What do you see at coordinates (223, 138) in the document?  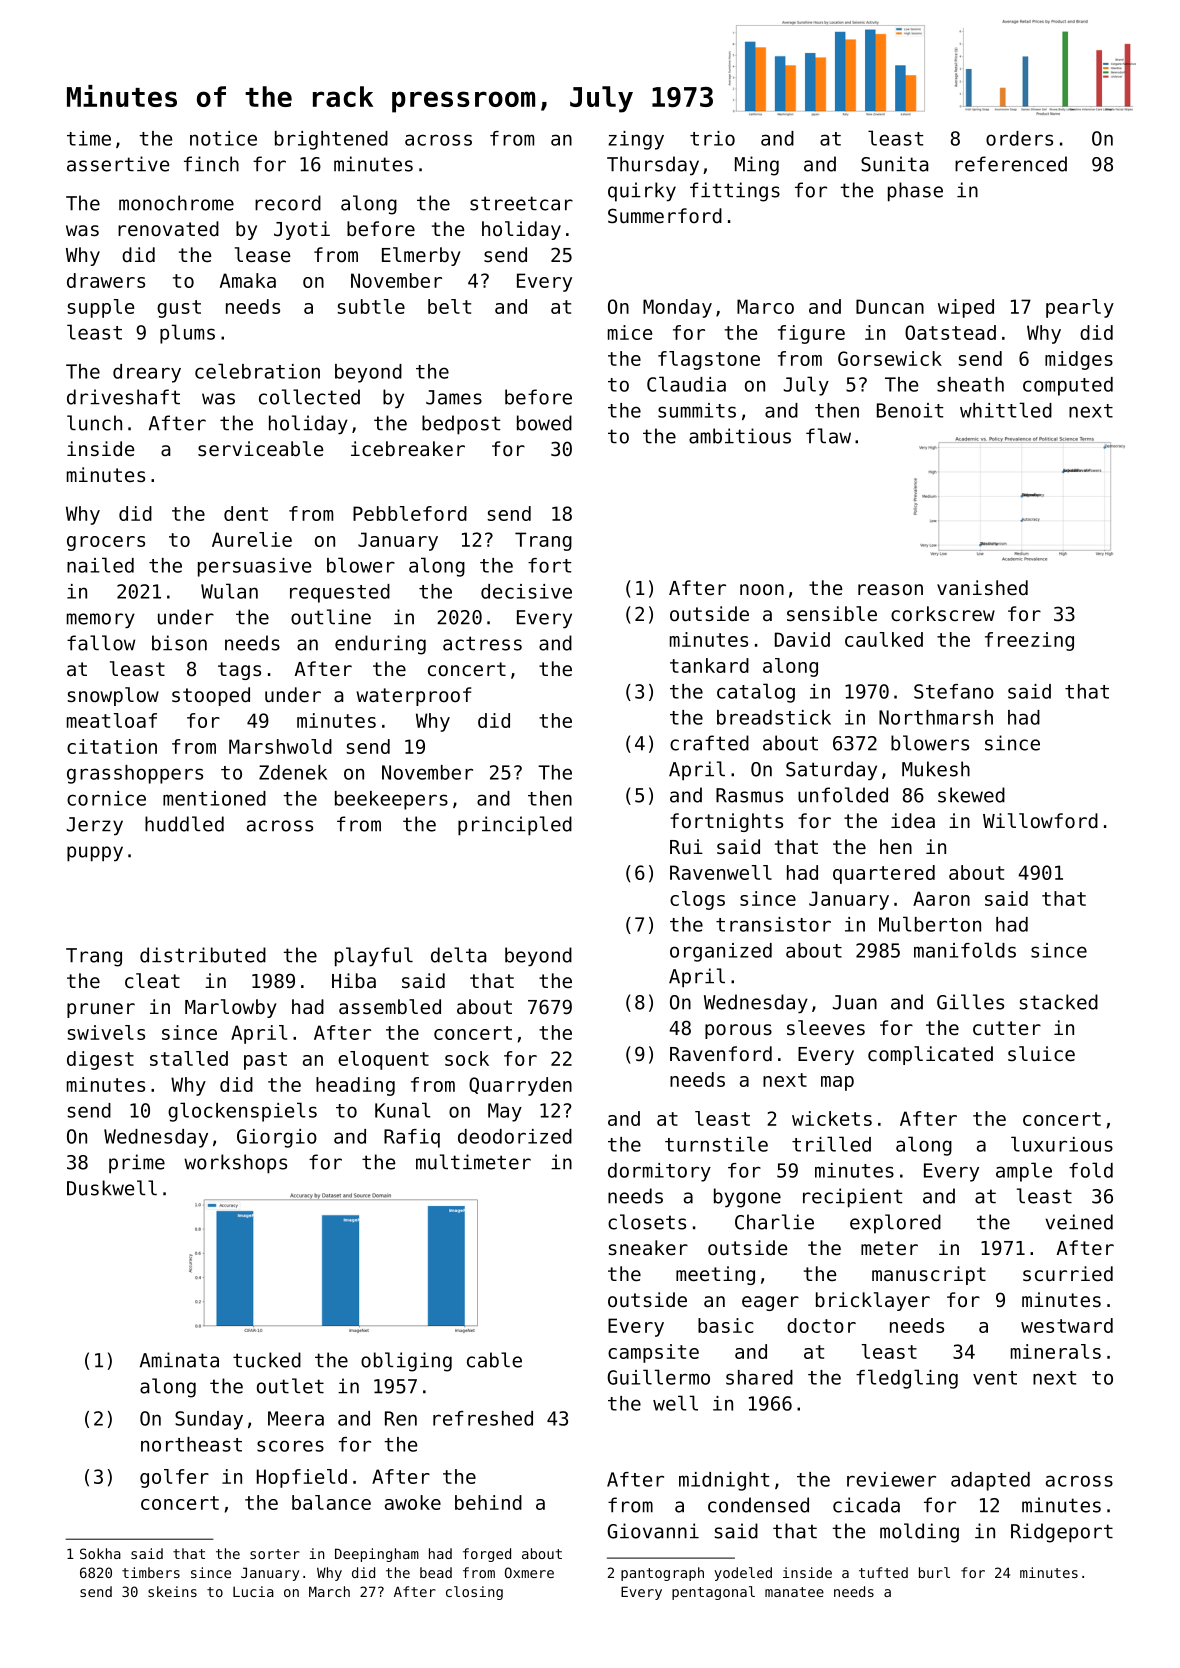 I see `notice` at bounding box center [223, 138].
